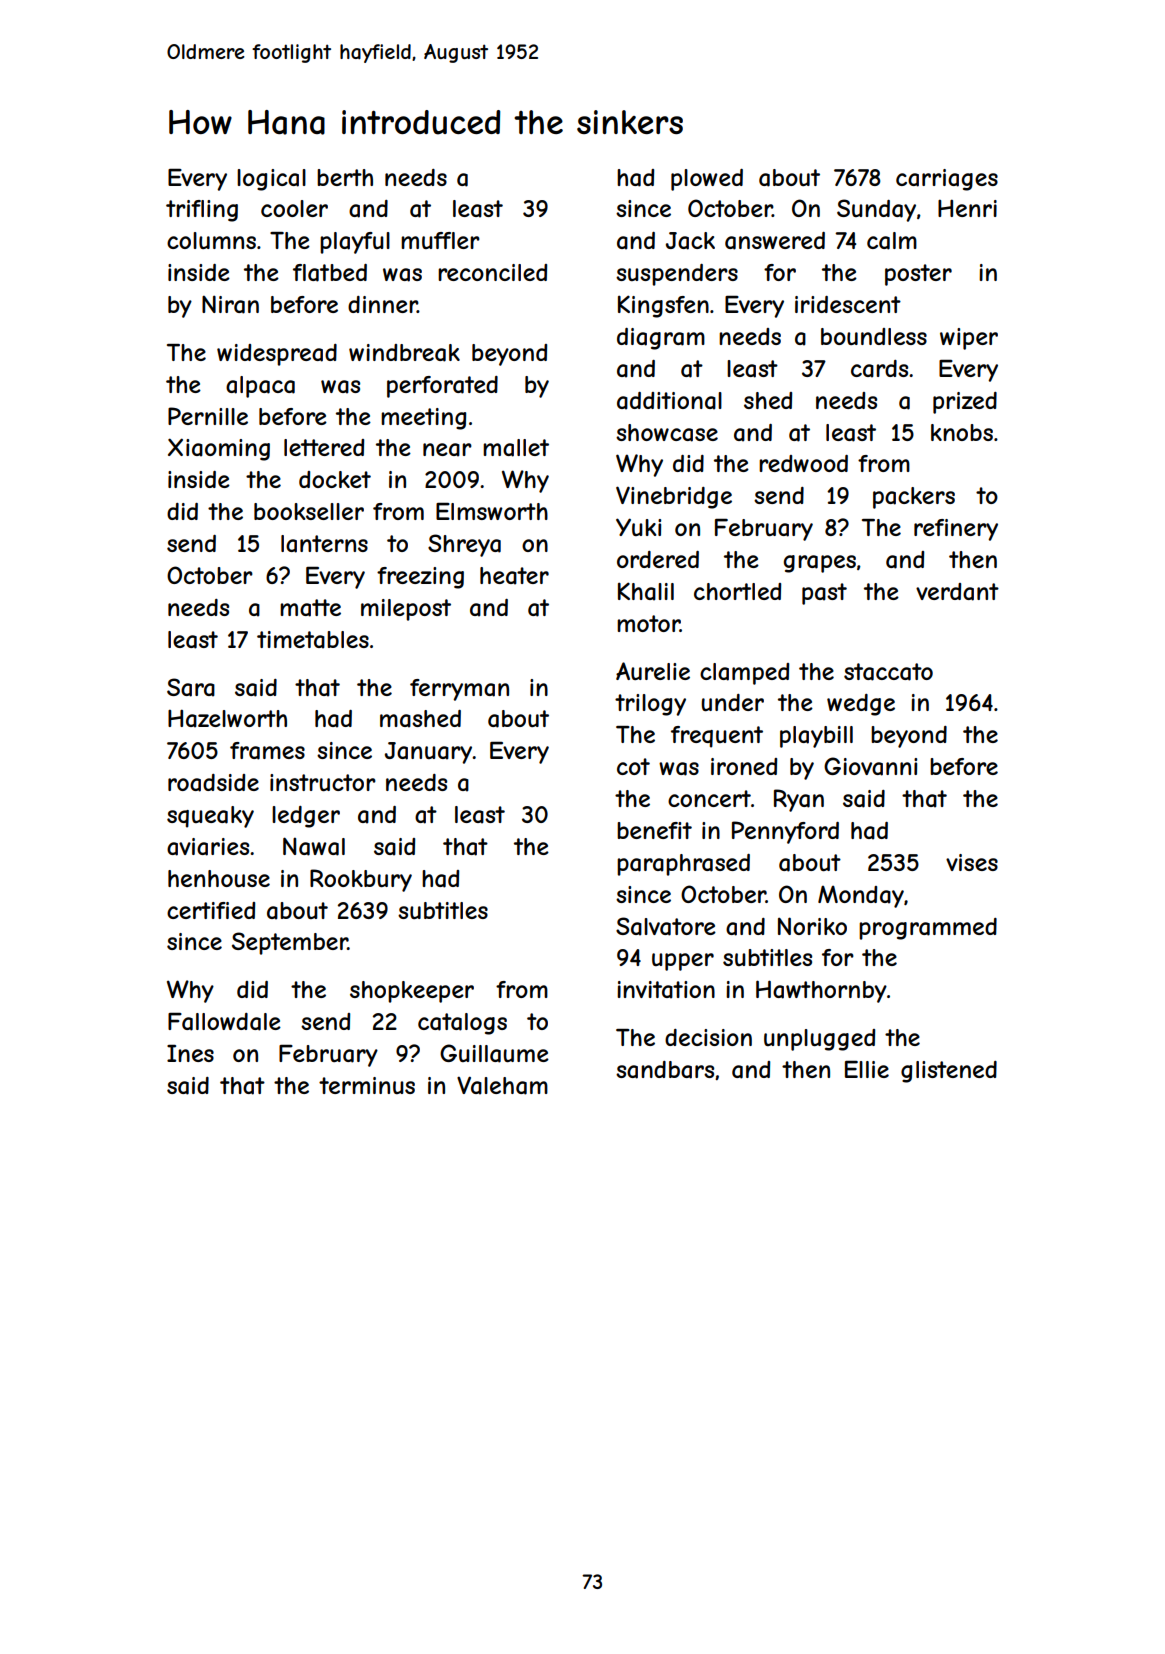 This page has height=1654, width=1165. I want to click on invitation, so click(666, 990).
